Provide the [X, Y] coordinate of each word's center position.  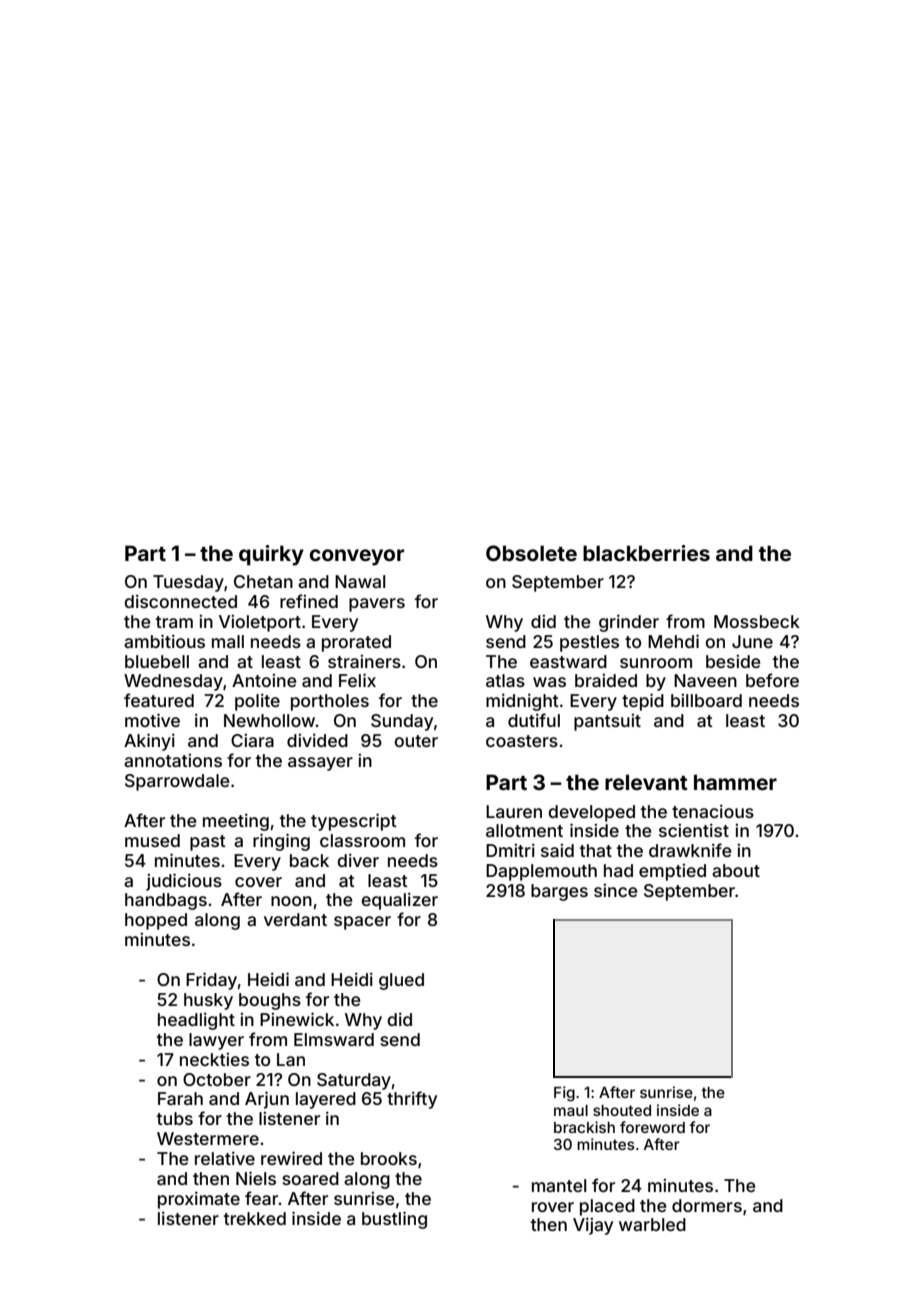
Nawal [360, 581]
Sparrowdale [177, 782]
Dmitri [510, 850]
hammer [735, 782]
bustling [394, 1220]
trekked [255, 1218]
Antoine [264, 680]
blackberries [646, 553]
